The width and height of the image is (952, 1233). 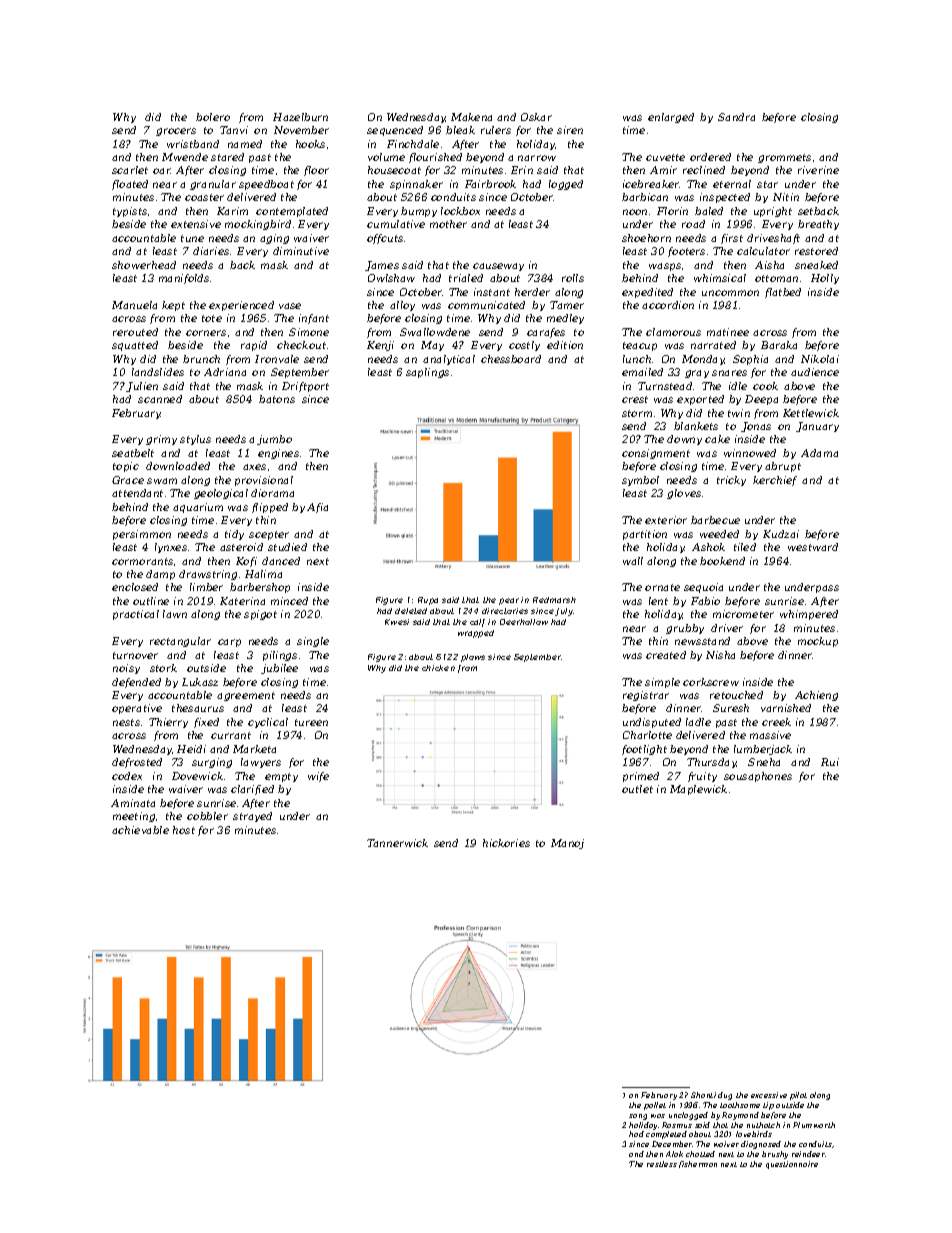 I want to click on restless, so click(x=662, y=1164).
